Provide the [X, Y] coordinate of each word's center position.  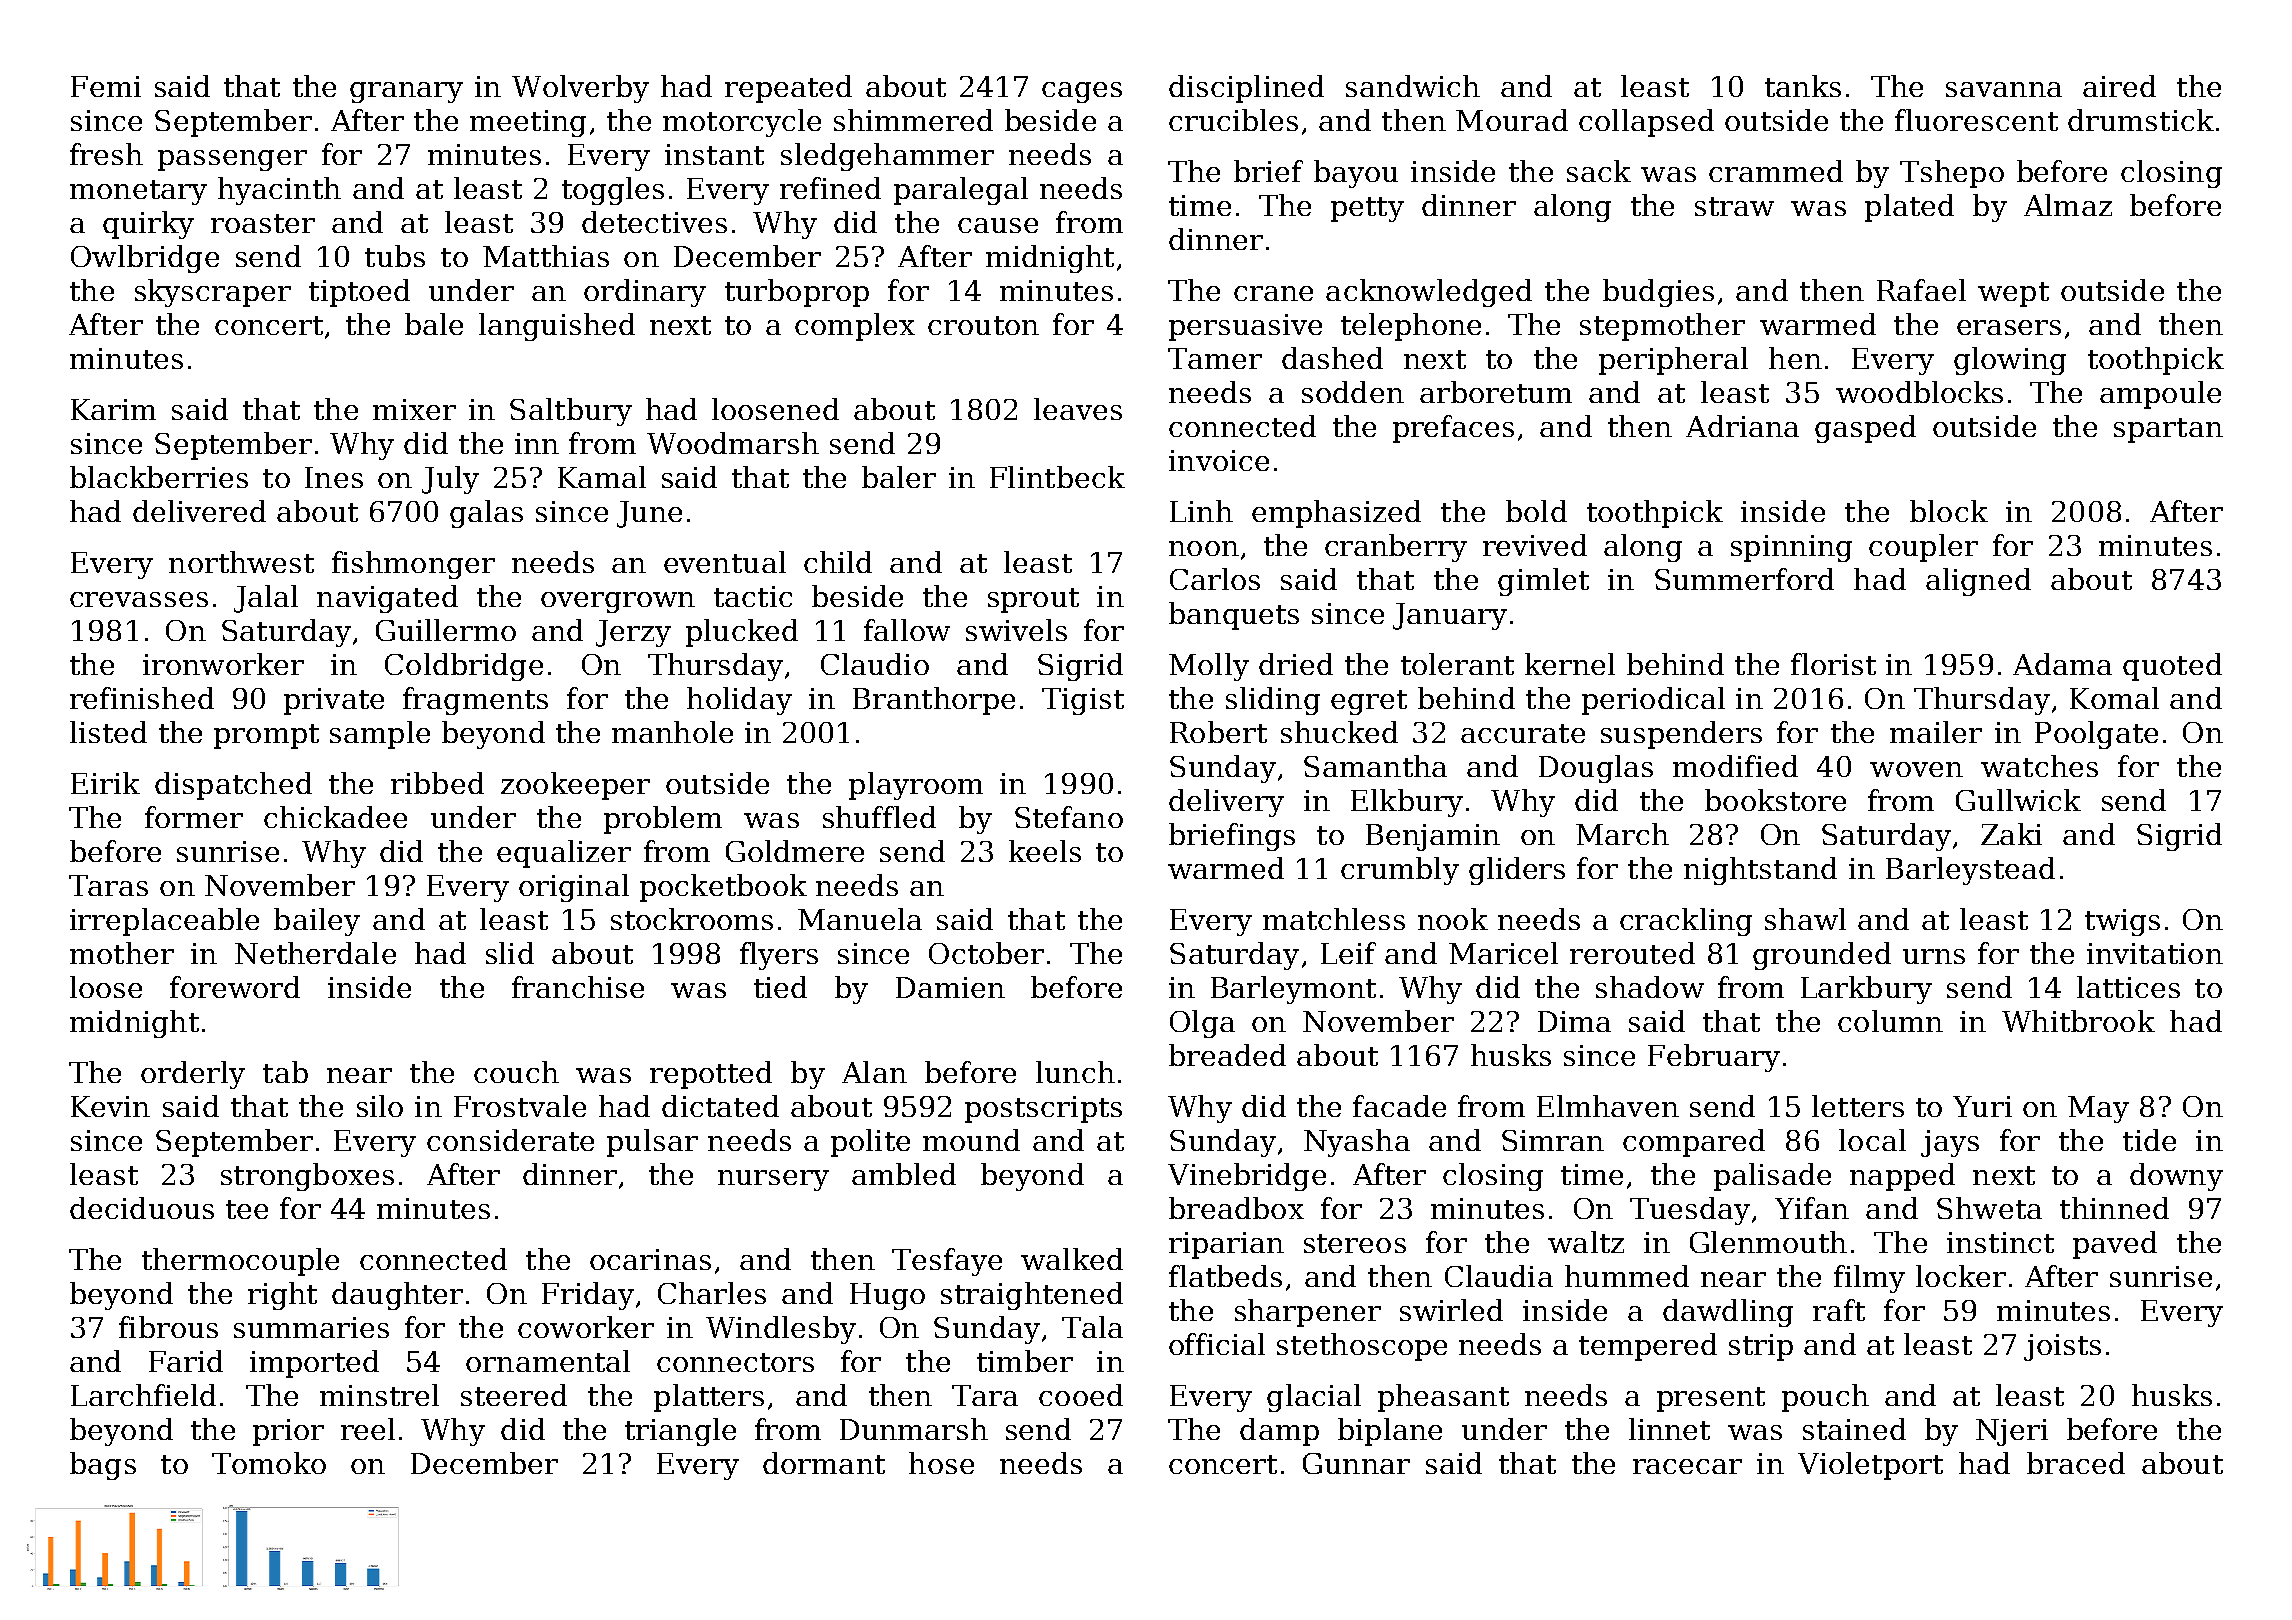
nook [1453, 919]
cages [1082, 92]
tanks [1803, 86]
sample [380, 735]
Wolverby [580, 89]
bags [103, 1466]
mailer [1936, 732]
